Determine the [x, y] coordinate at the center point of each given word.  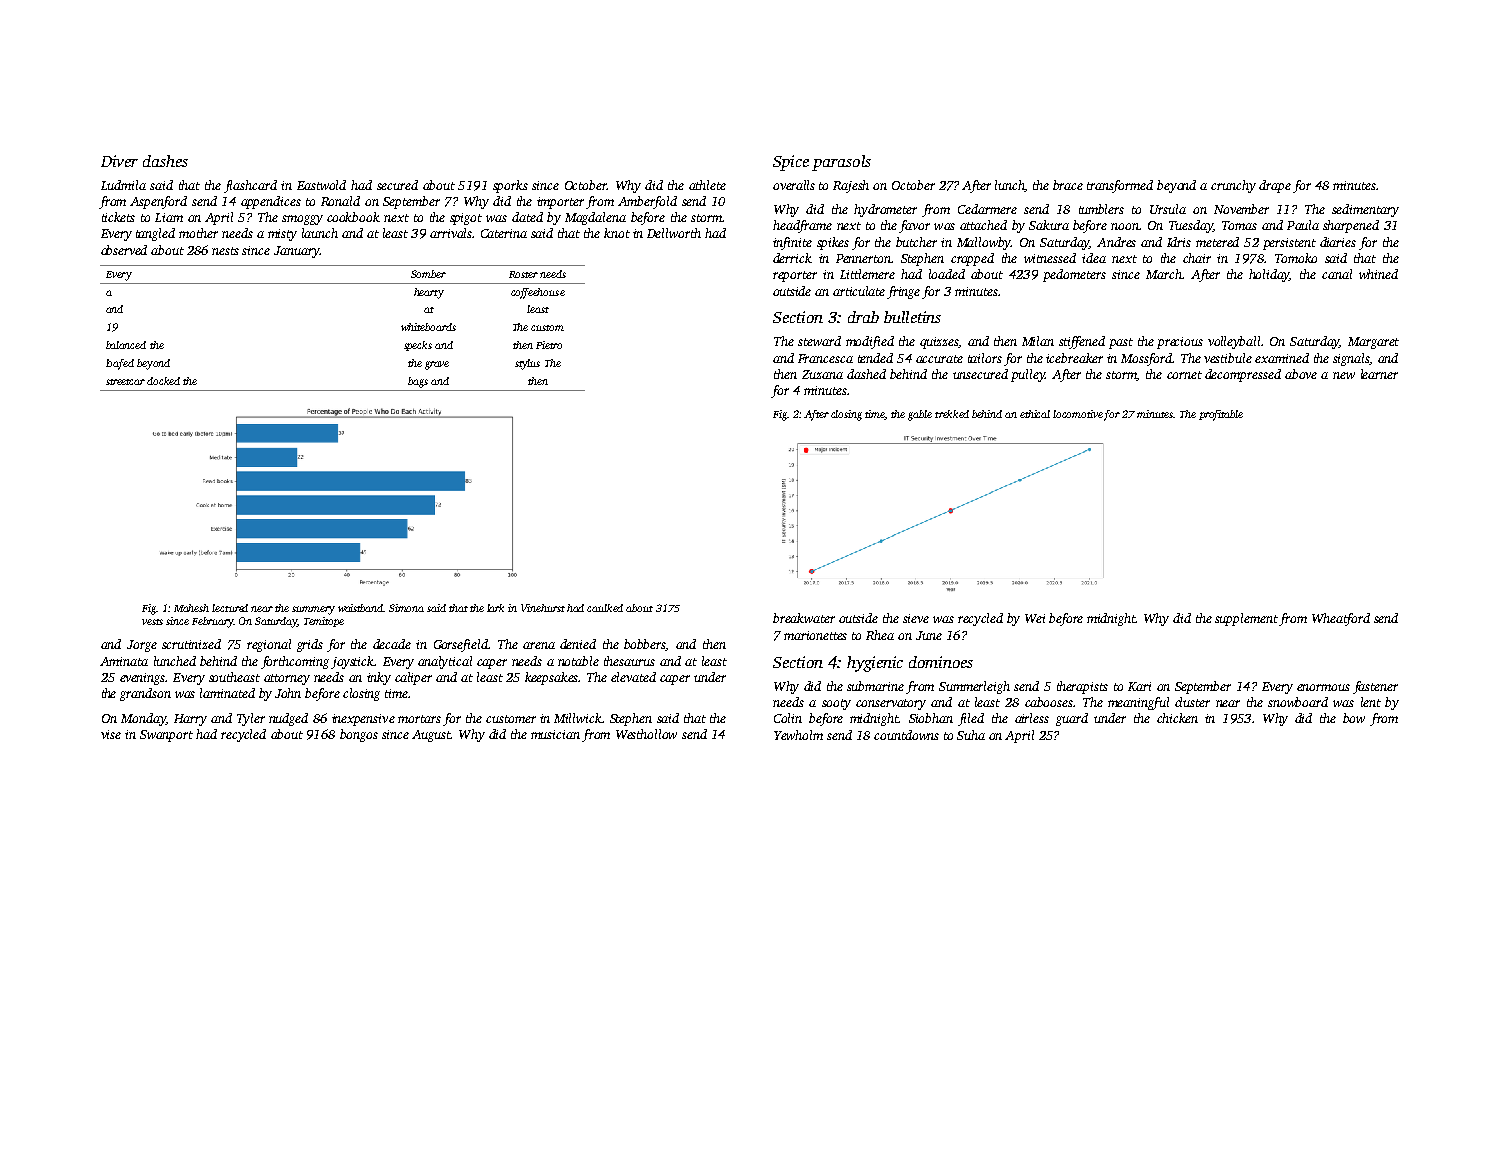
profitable [1221, 415]
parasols [841, 163]
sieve [916, 618]
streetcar [125, 382]
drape [1275, 186]
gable [920, 415]
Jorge [142, 646]
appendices [271, 202]
